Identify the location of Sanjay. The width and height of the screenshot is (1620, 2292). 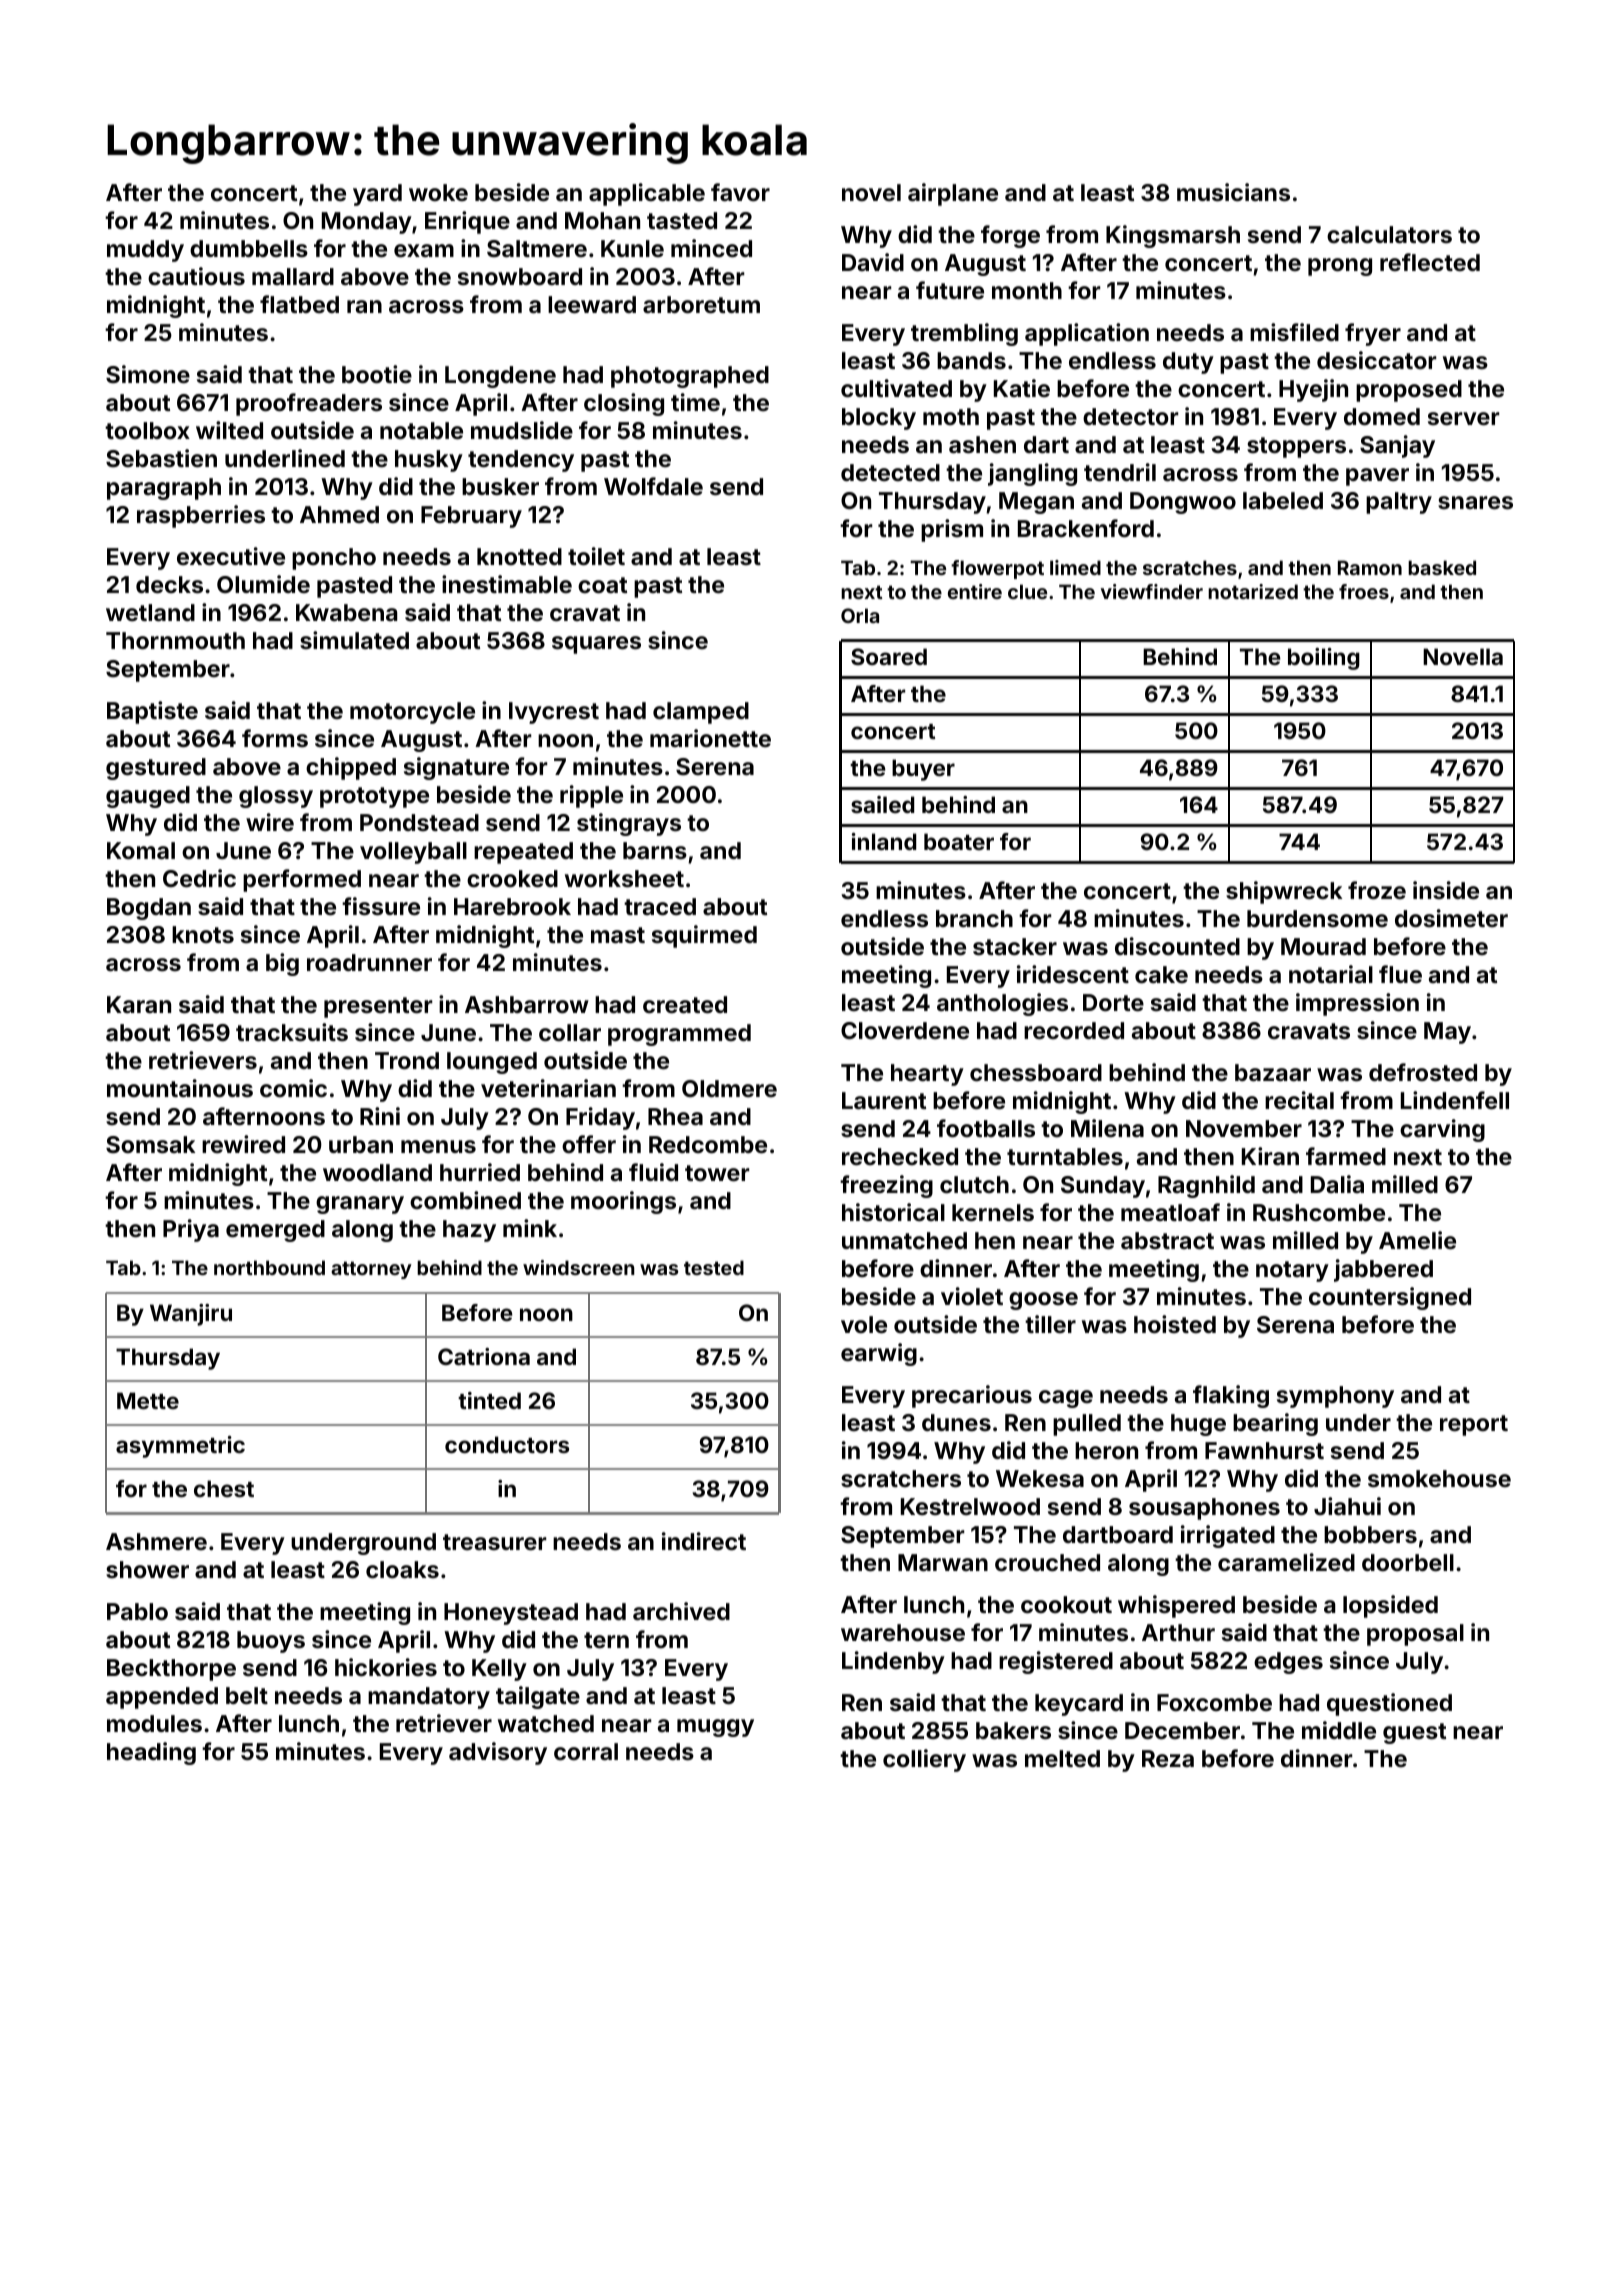
(1397, 446).
